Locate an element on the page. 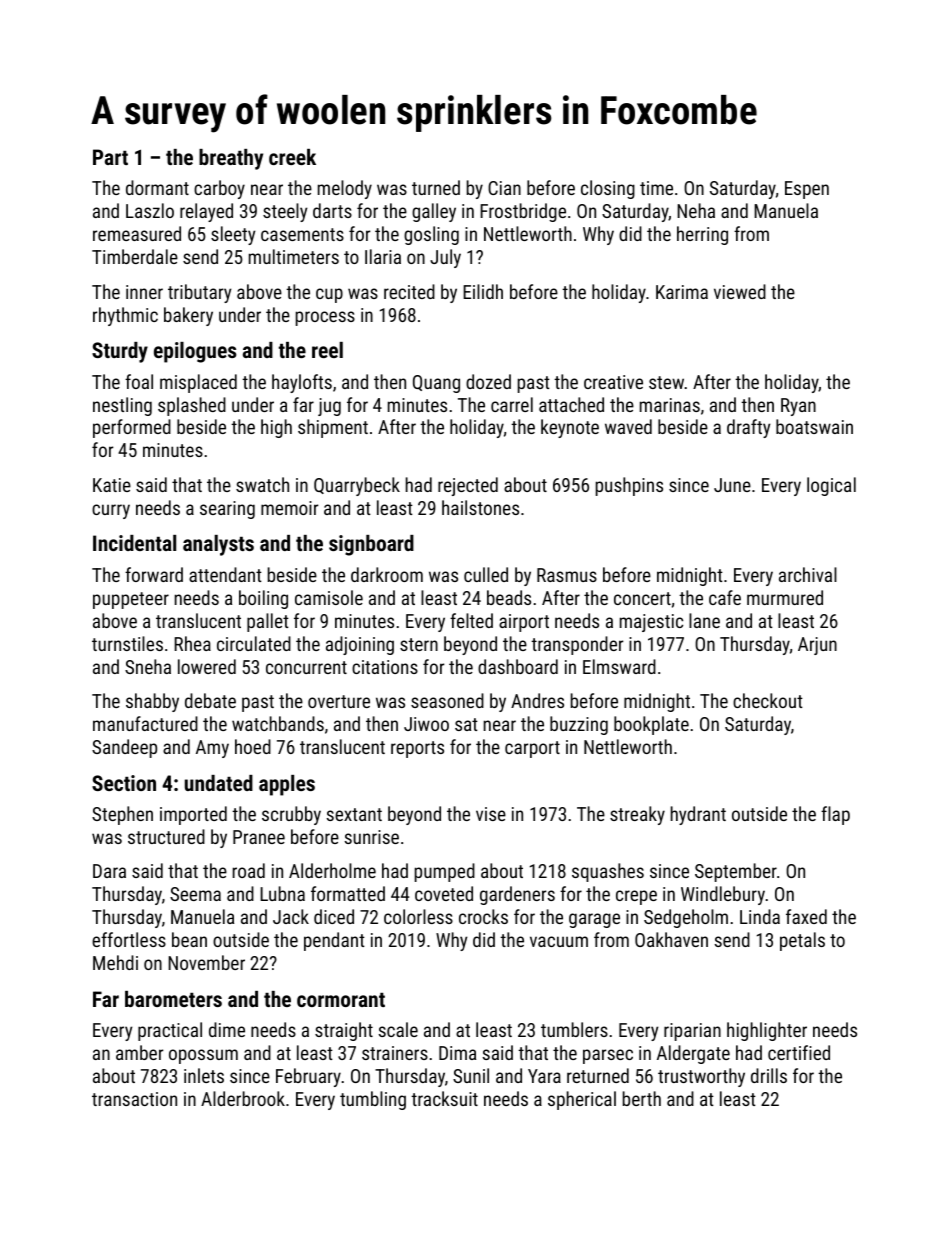 This image has height=1233, width=952. Jiwoo is located at coordinates (426, 724).
